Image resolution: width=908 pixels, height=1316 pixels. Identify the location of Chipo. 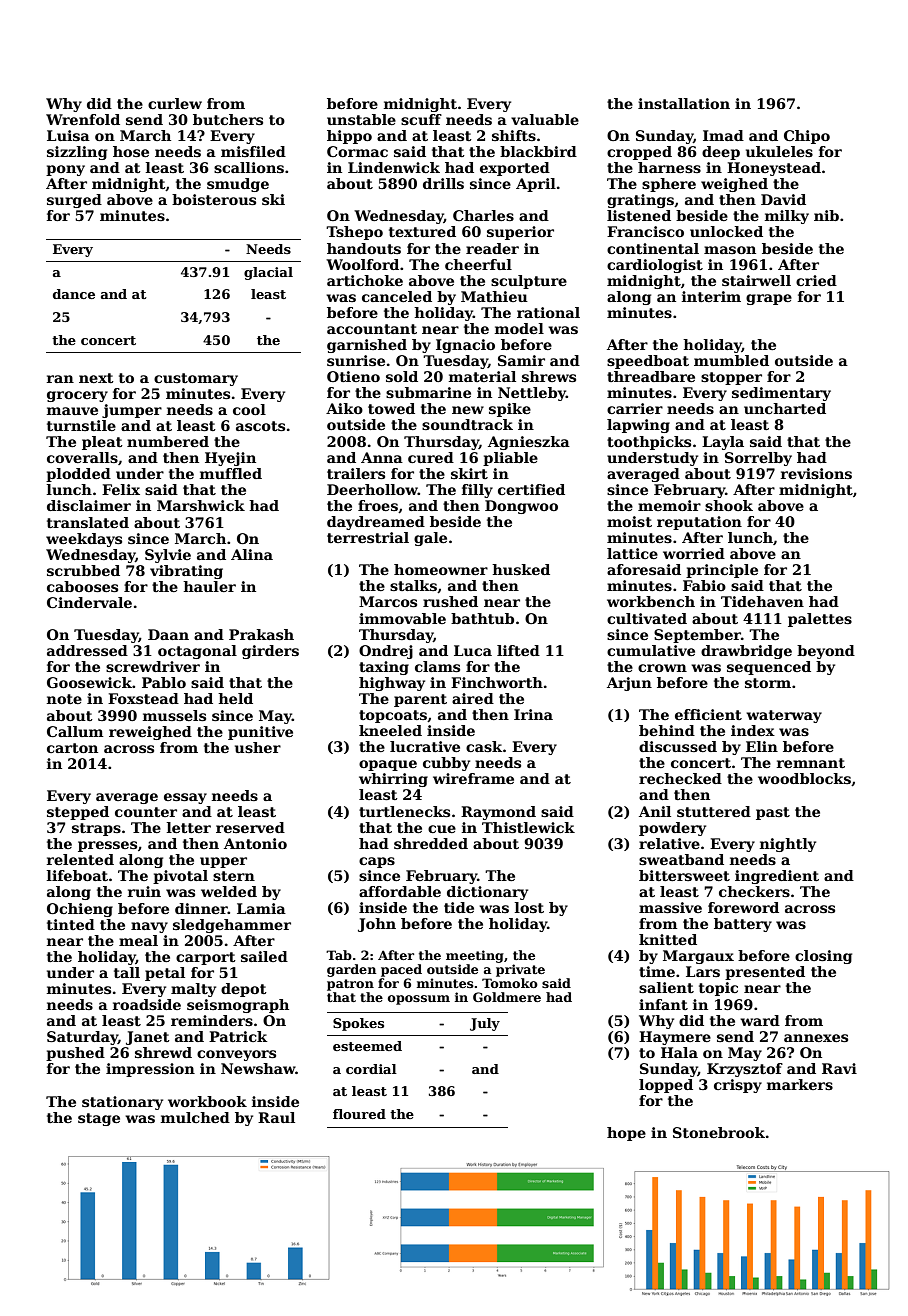
(807, 137).
